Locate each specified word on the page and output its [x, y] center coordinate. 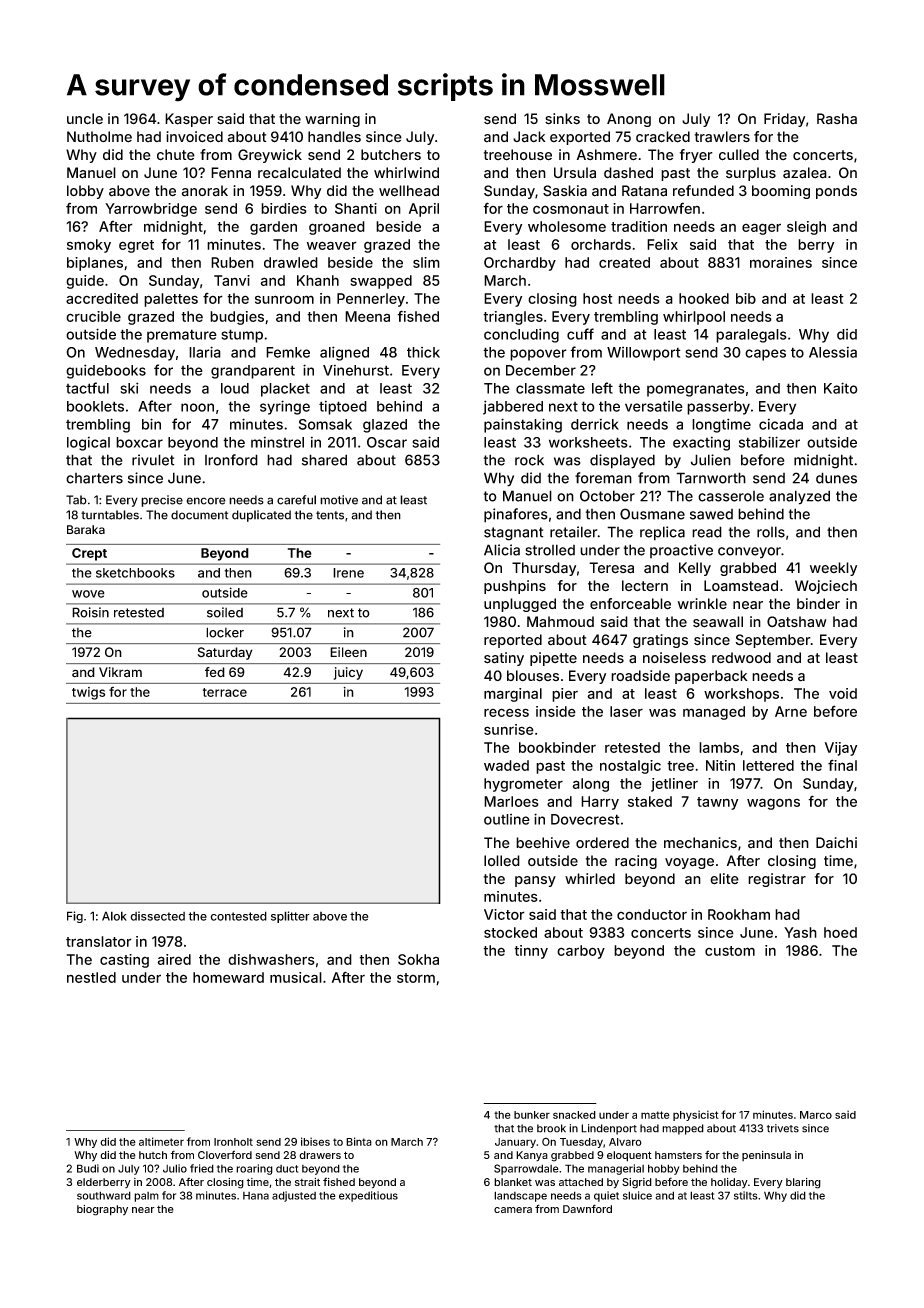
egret [136, 246]
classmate [550, 388]
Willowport [644, 354]
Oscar [387, 442]
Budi [88, 1168]
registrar [777, 880]
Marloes [511, 801]
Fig [75, 917]
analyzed [799, 497]
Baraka [86, 529]
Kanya [532, 1156]
